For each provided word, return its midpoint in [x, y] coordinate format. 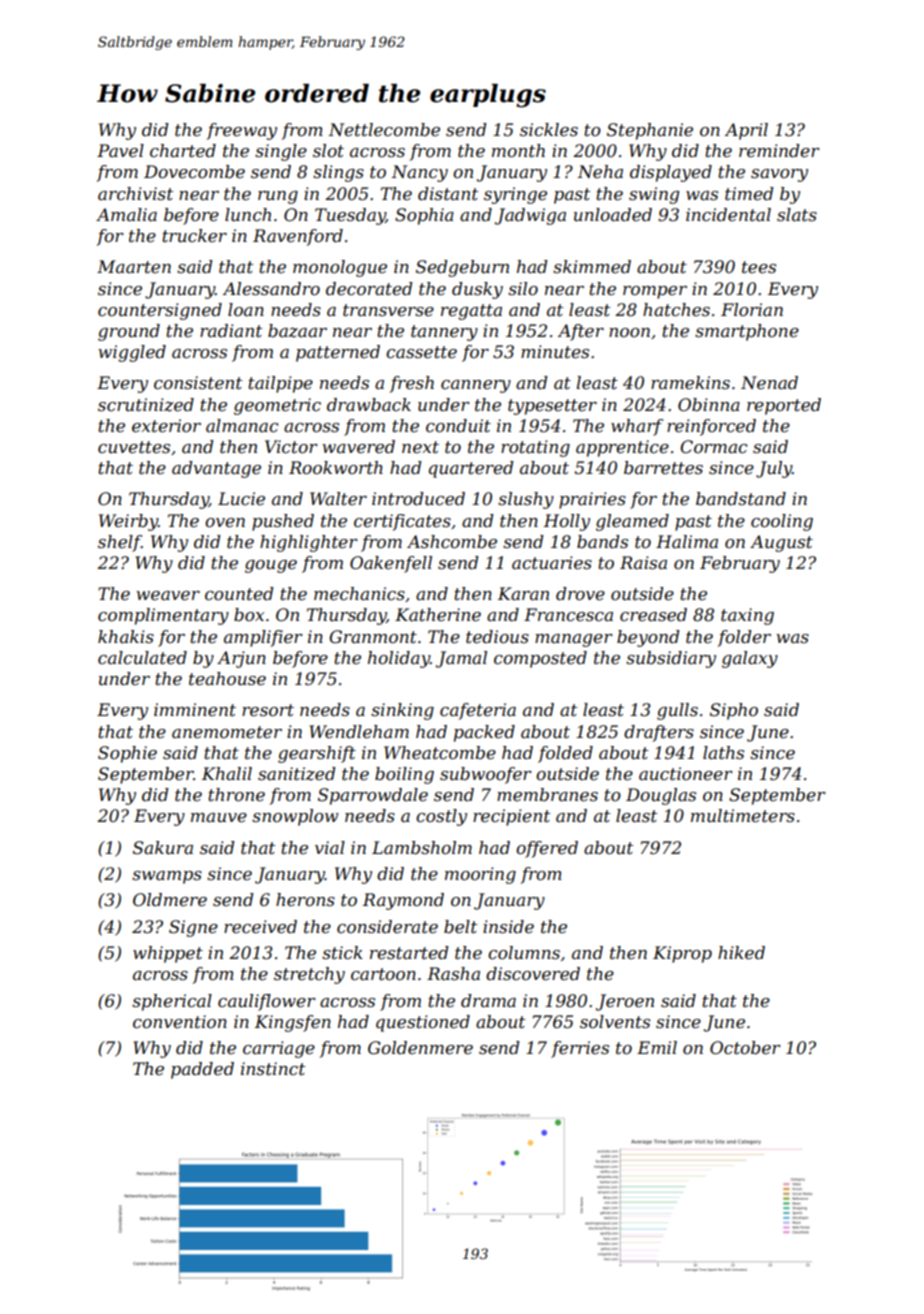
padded [202, 1070]
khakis [126, 636]
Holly [567, 522]
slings [338, 173]
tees [759, 267]
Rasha [453, 974]
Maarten [134, 266]
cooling [782, 522]
